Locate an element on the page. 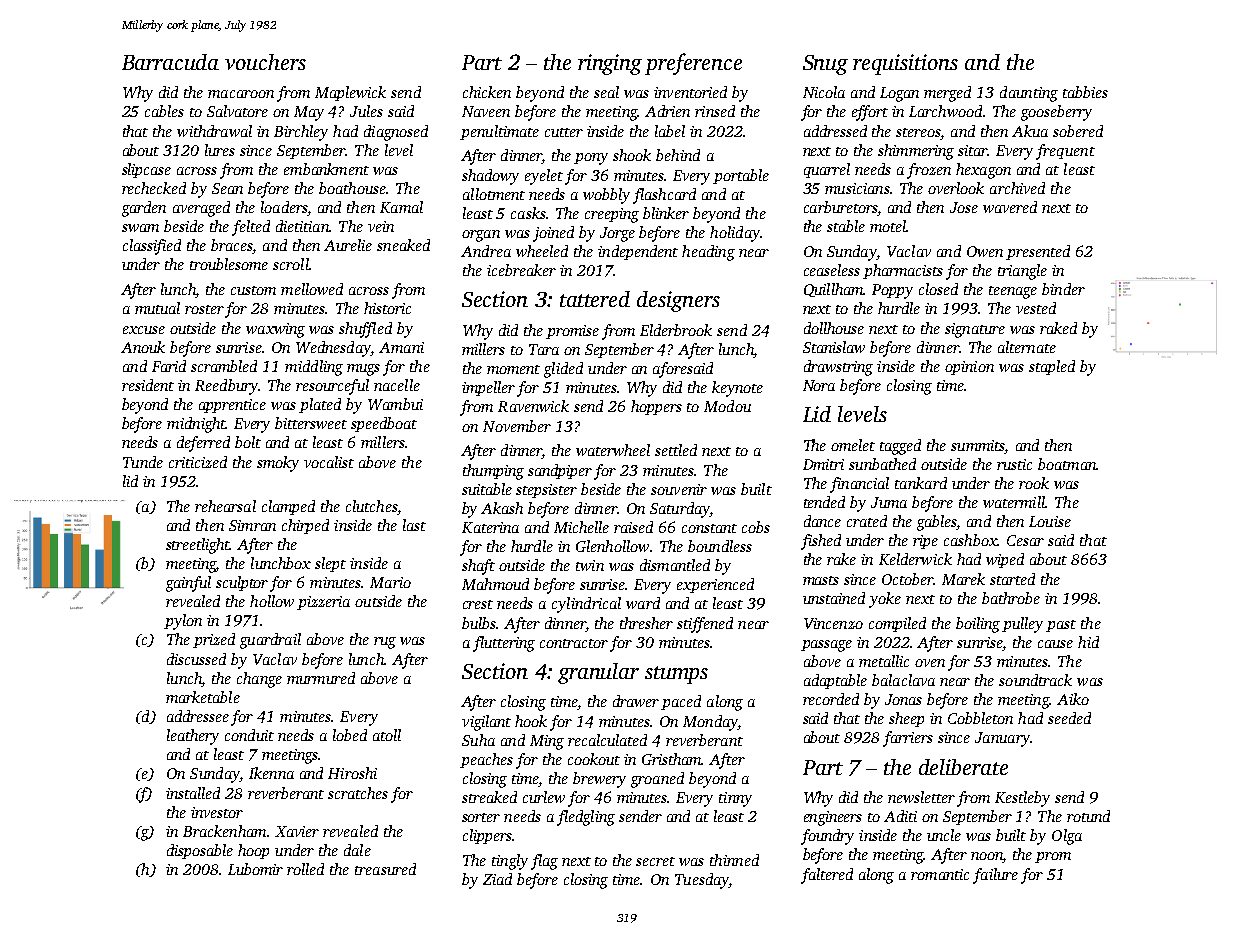  Cesar is located at coordinates (1025, 540).
